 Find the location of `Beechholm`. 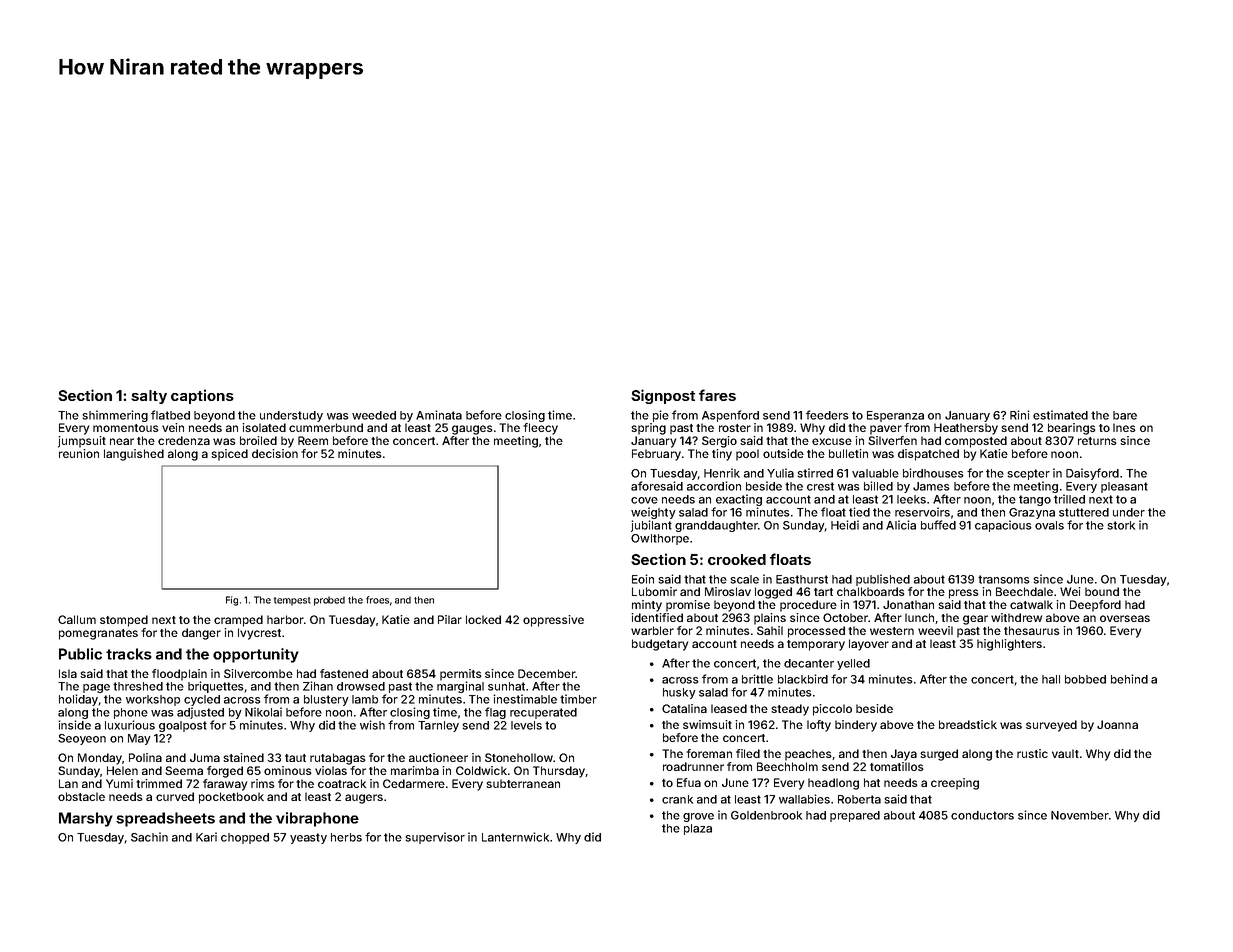

Beechholm is located at coordinates (787, 766).
